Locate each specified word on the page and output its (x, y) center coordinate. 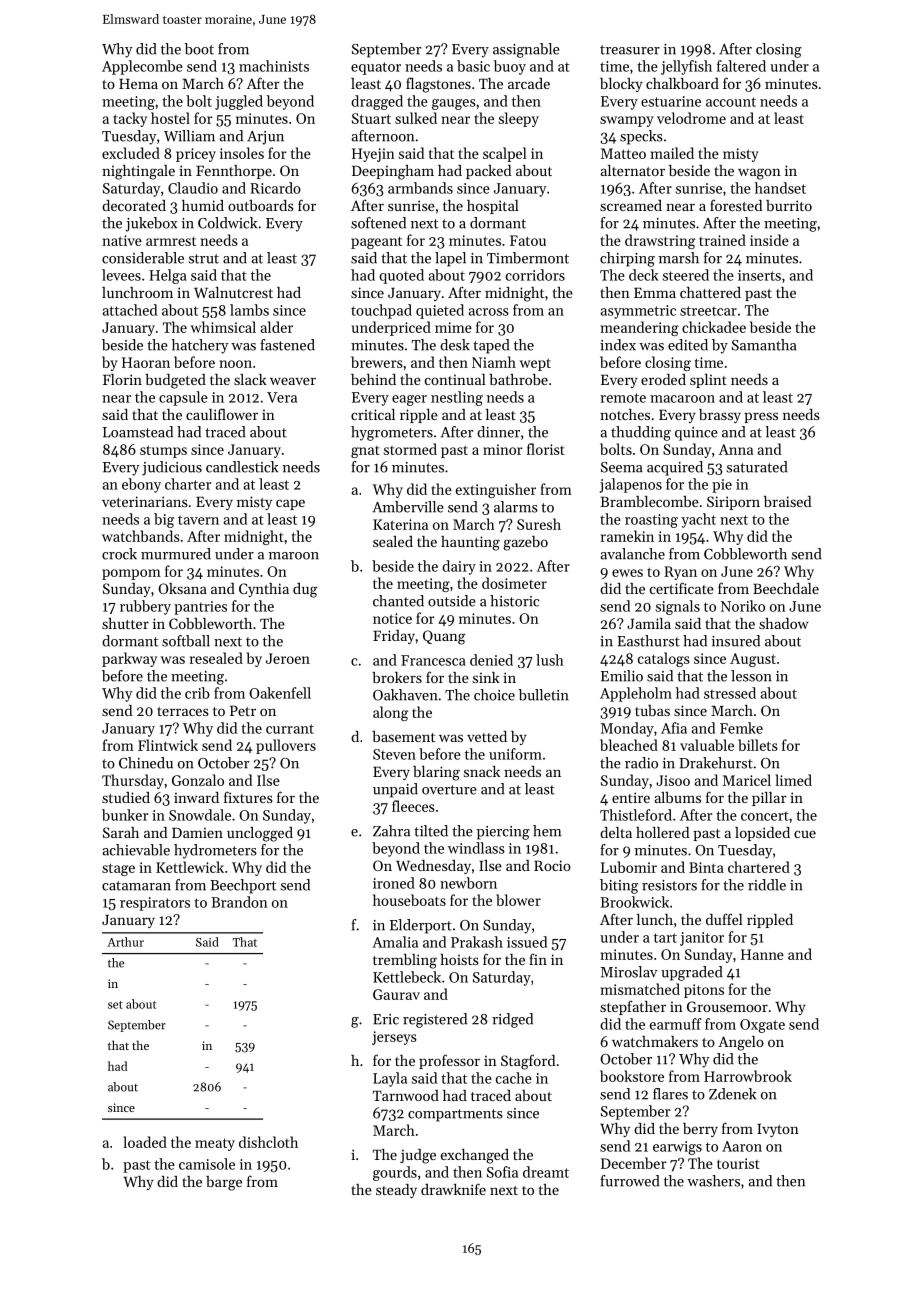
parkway (129, 659)
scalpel (505, 154)
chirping (627, 259)
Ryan (680, 573)
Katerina (400, 524)
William (189, 136)
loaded (145, 1142)
